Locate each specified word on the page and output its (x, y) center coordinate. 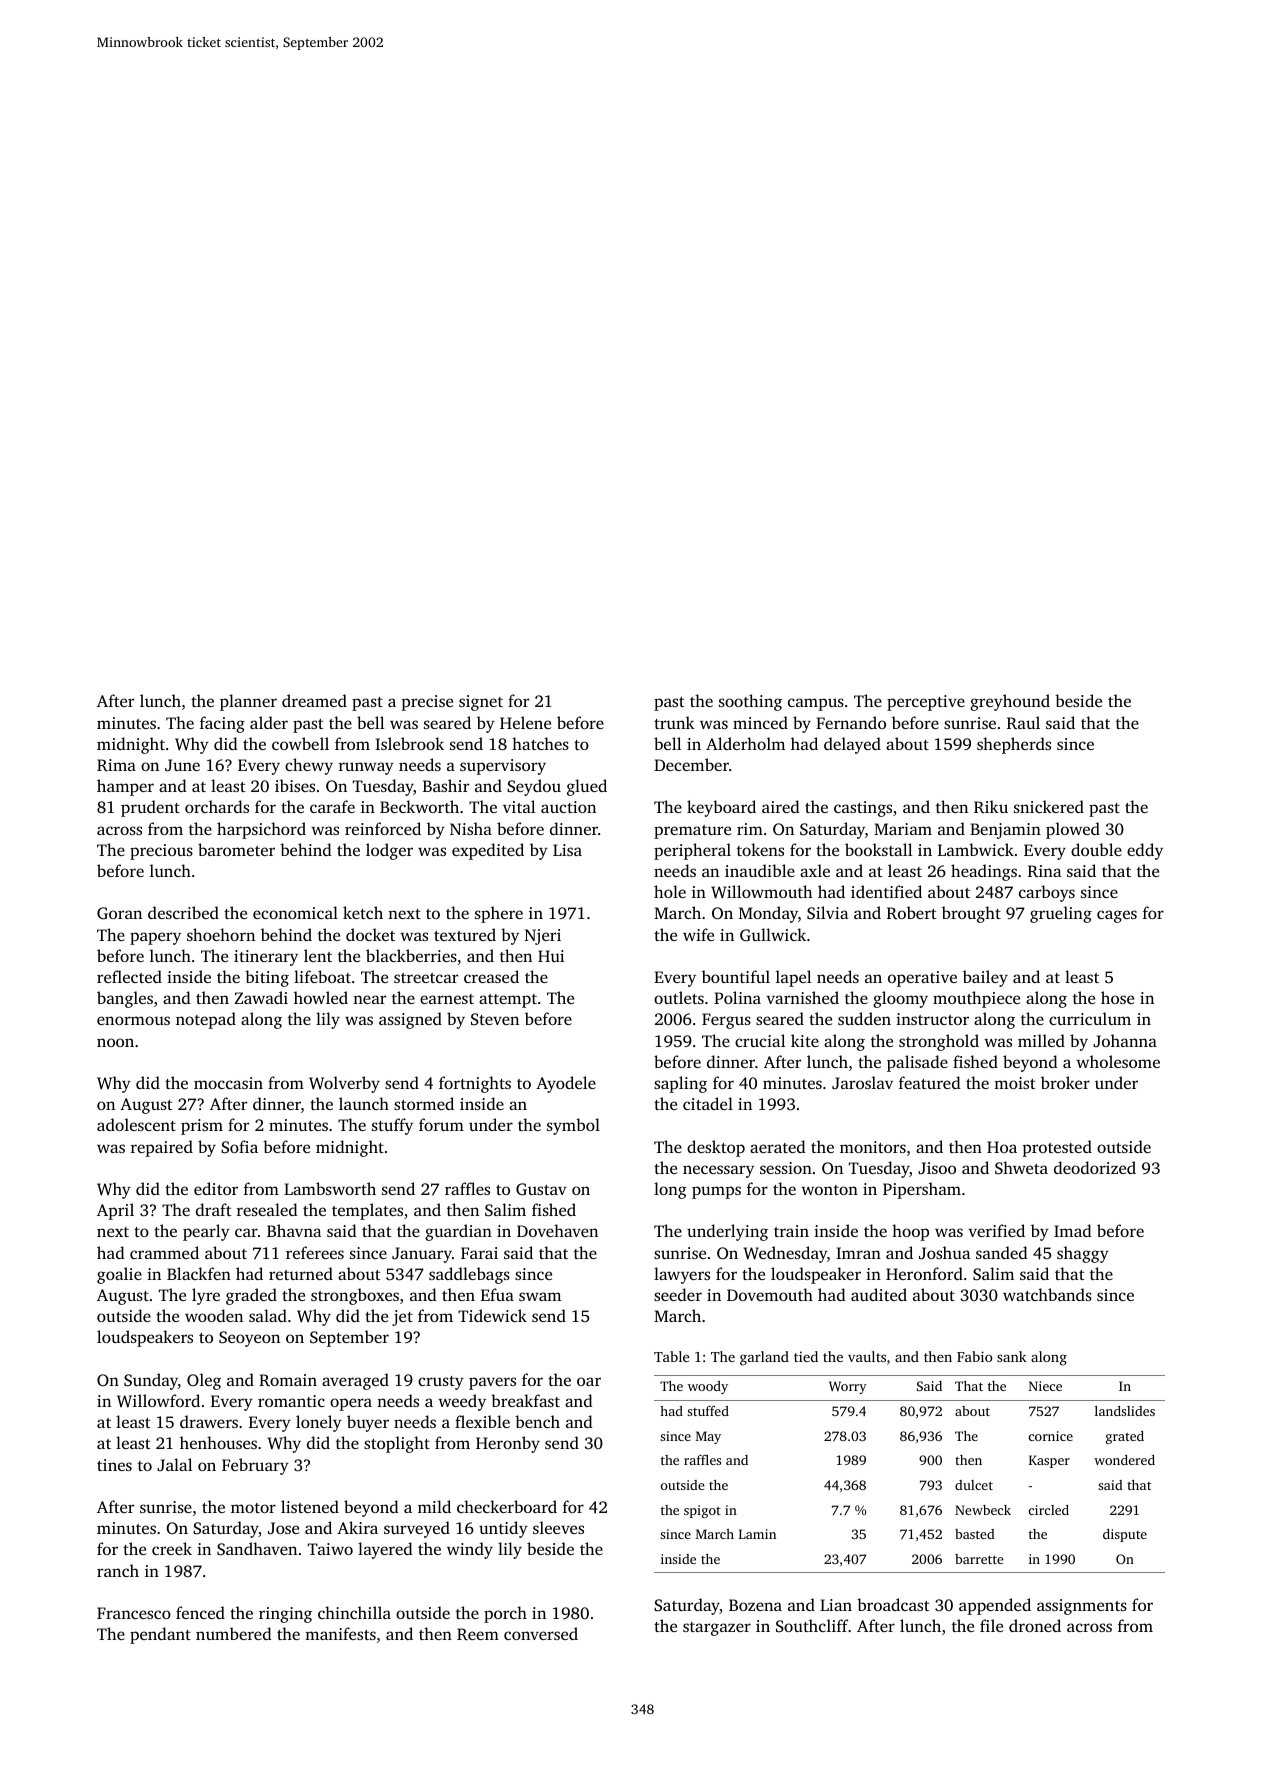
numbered (234, 1633)
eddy (1145, 851)
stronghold (939, 1042)
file (991, 1625)
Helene (525, 722)
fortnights (475, 1084)
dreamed (314, 700)
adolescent (136, 1124)
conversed (541, 1633)
